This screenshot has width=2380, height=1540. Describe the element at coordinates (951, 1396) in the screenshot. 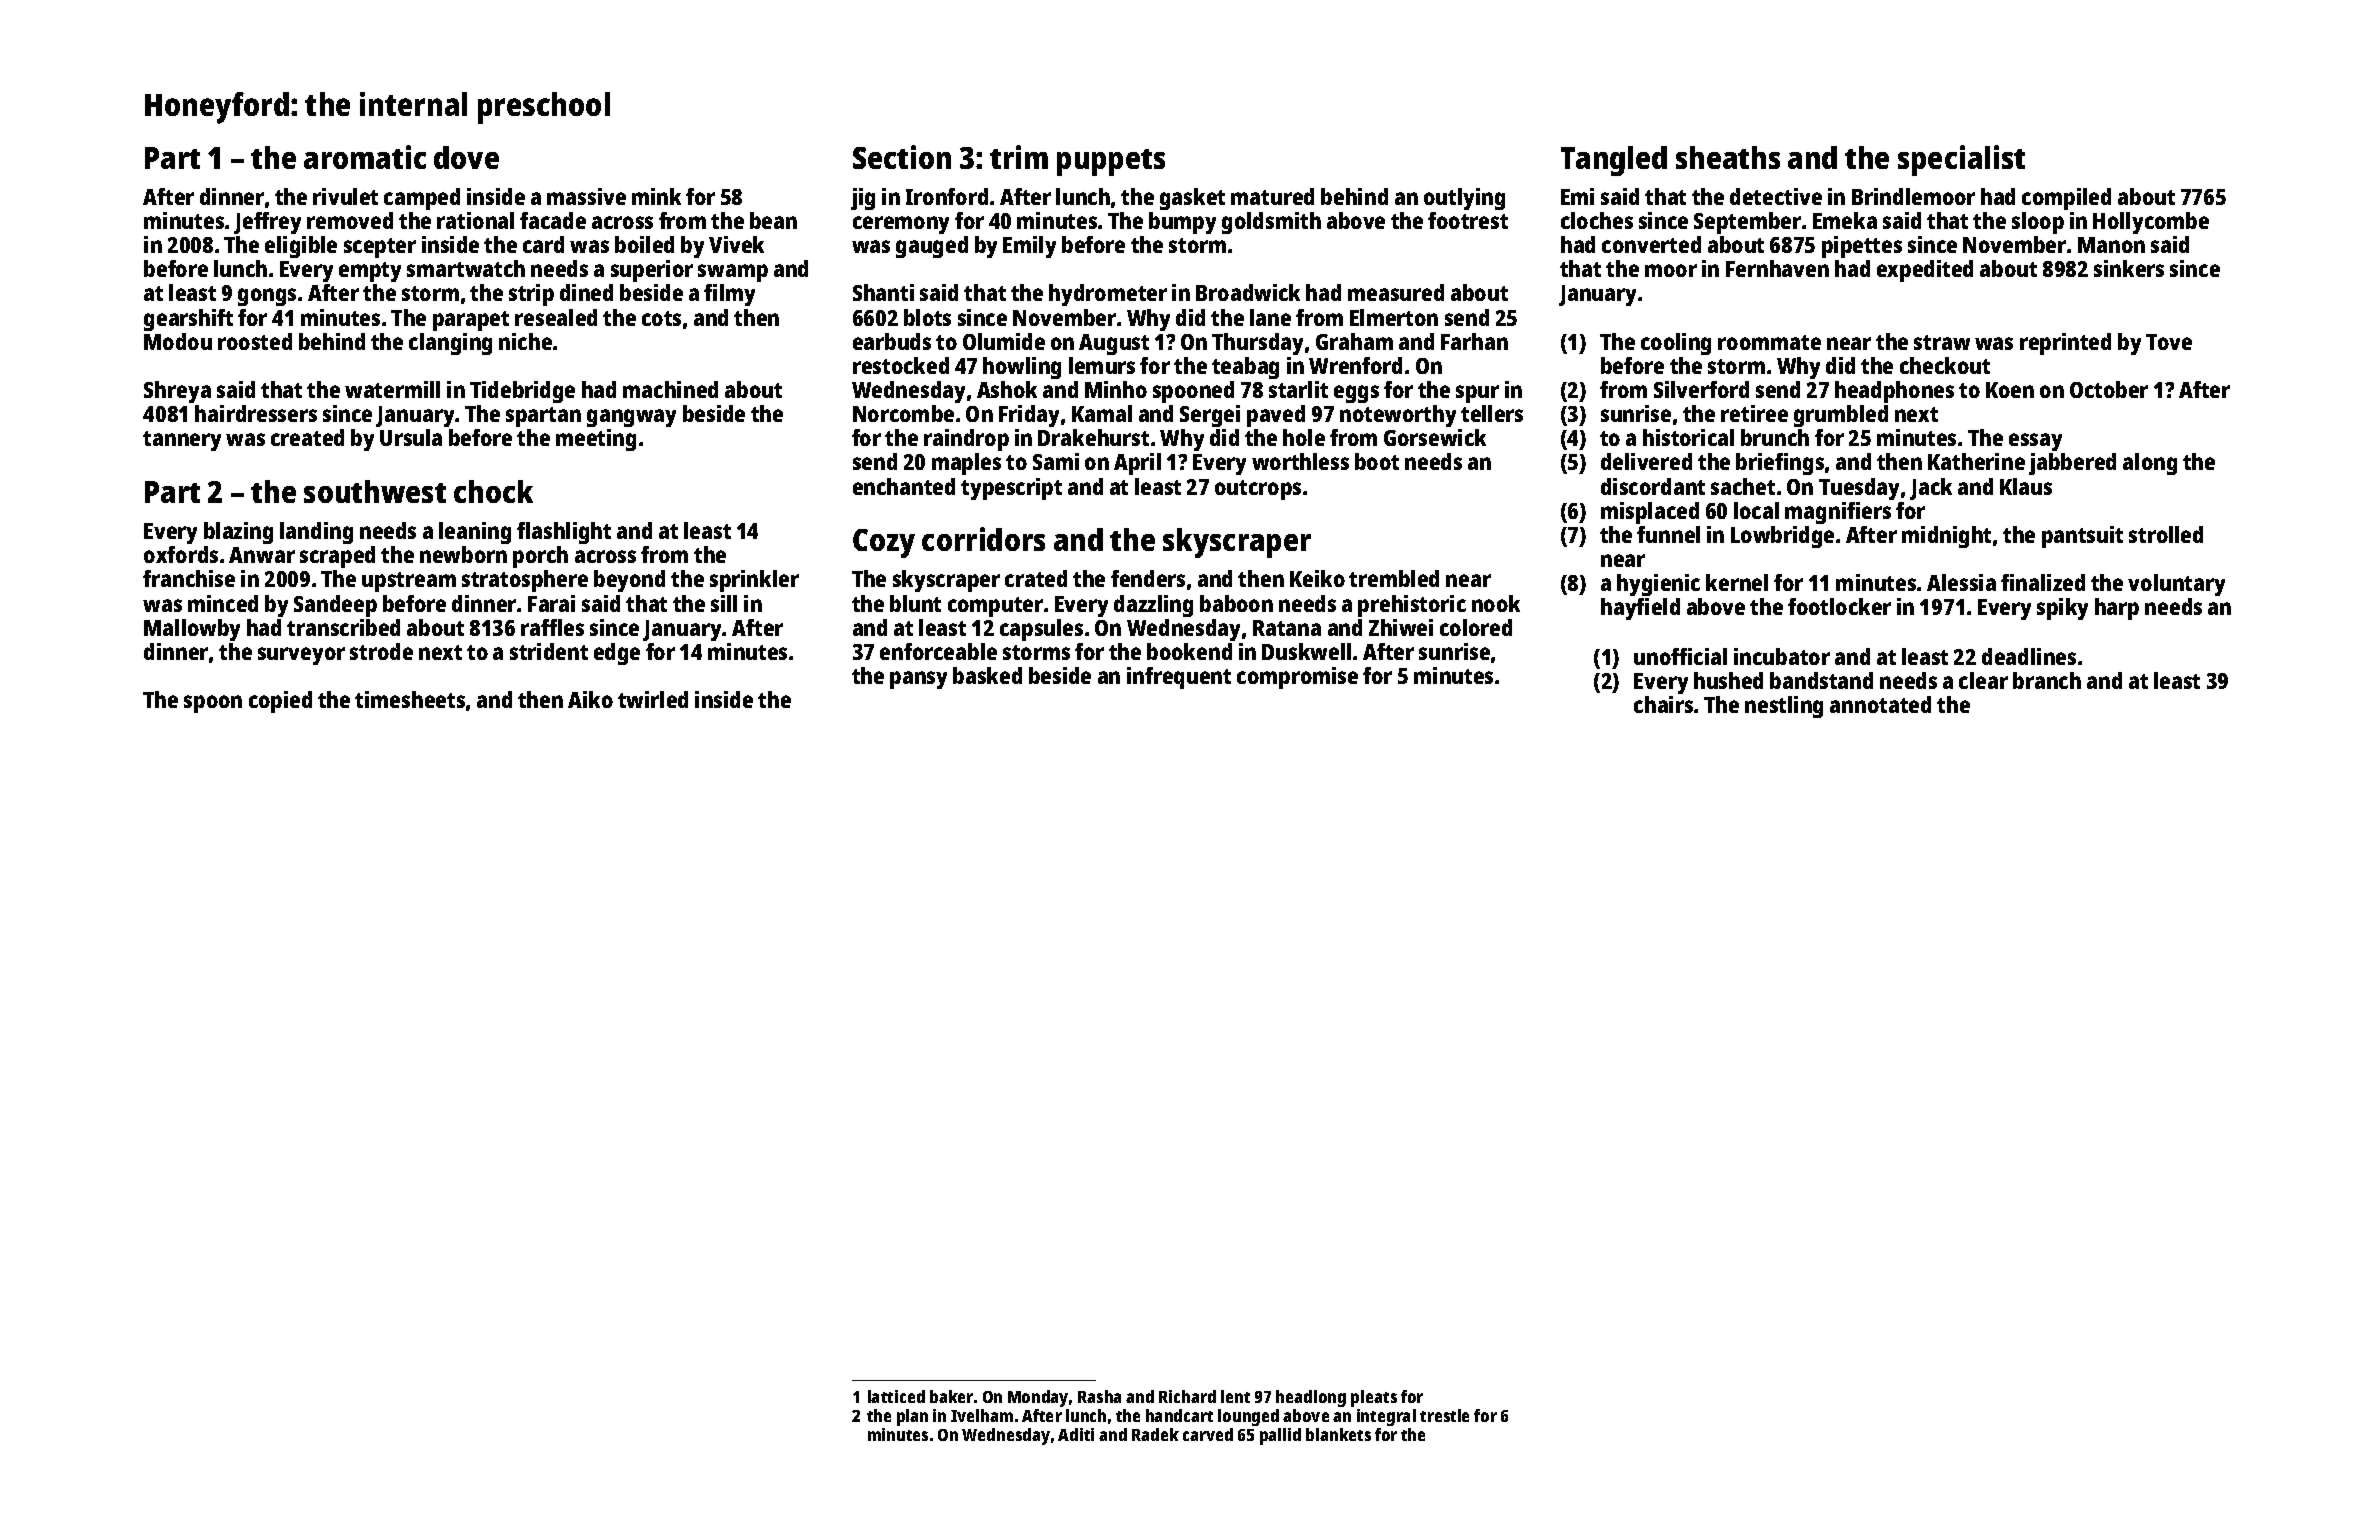

I see `baker` at that location.
